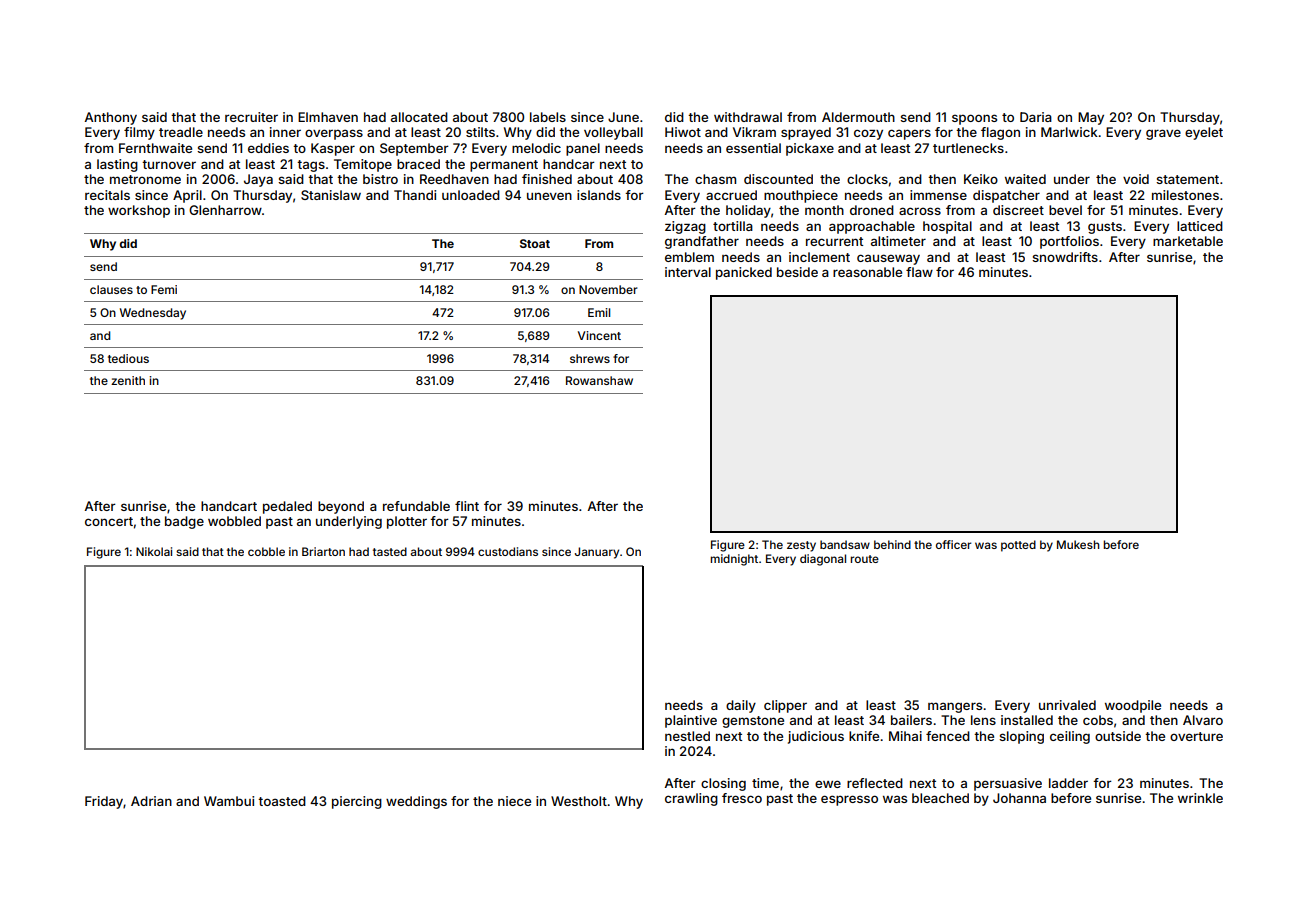  Describe the element at coordinates (981, 179) in the screenshot. I see `Keiko` at that location.
